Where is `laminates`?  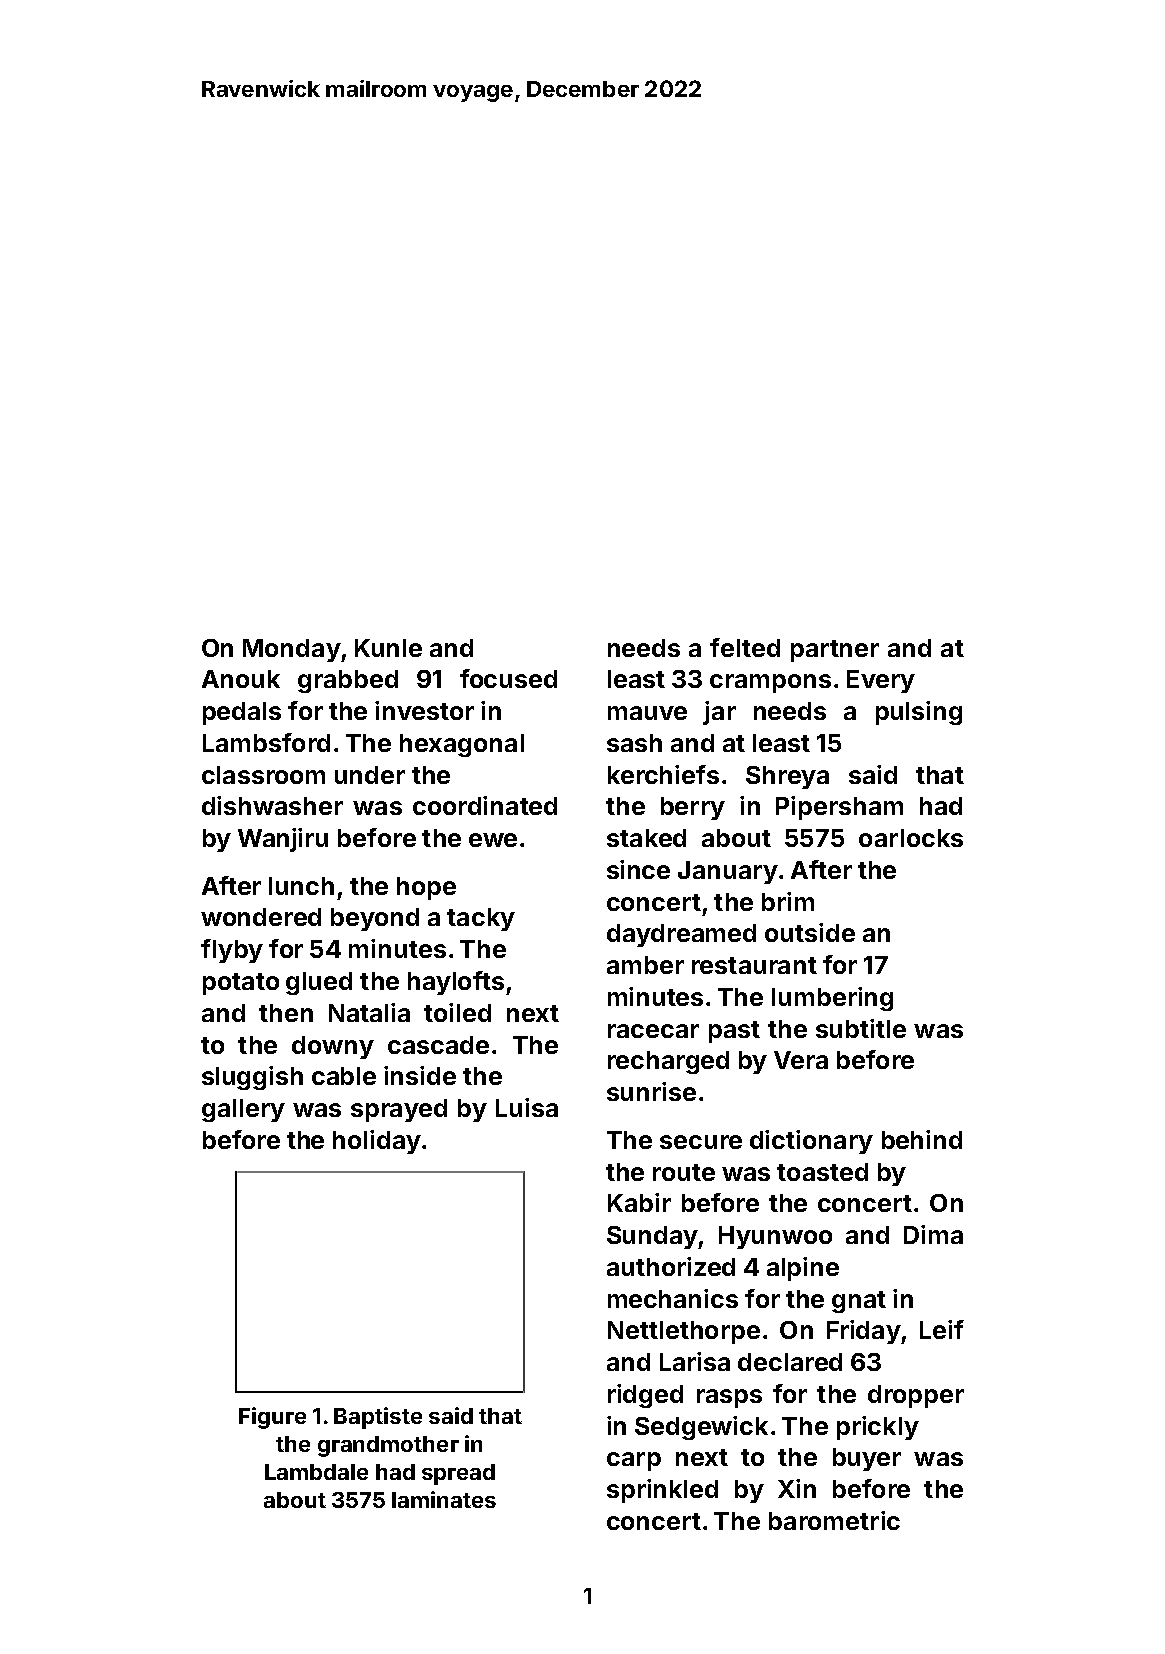
laminates is located at coordinates (444, 1499).
